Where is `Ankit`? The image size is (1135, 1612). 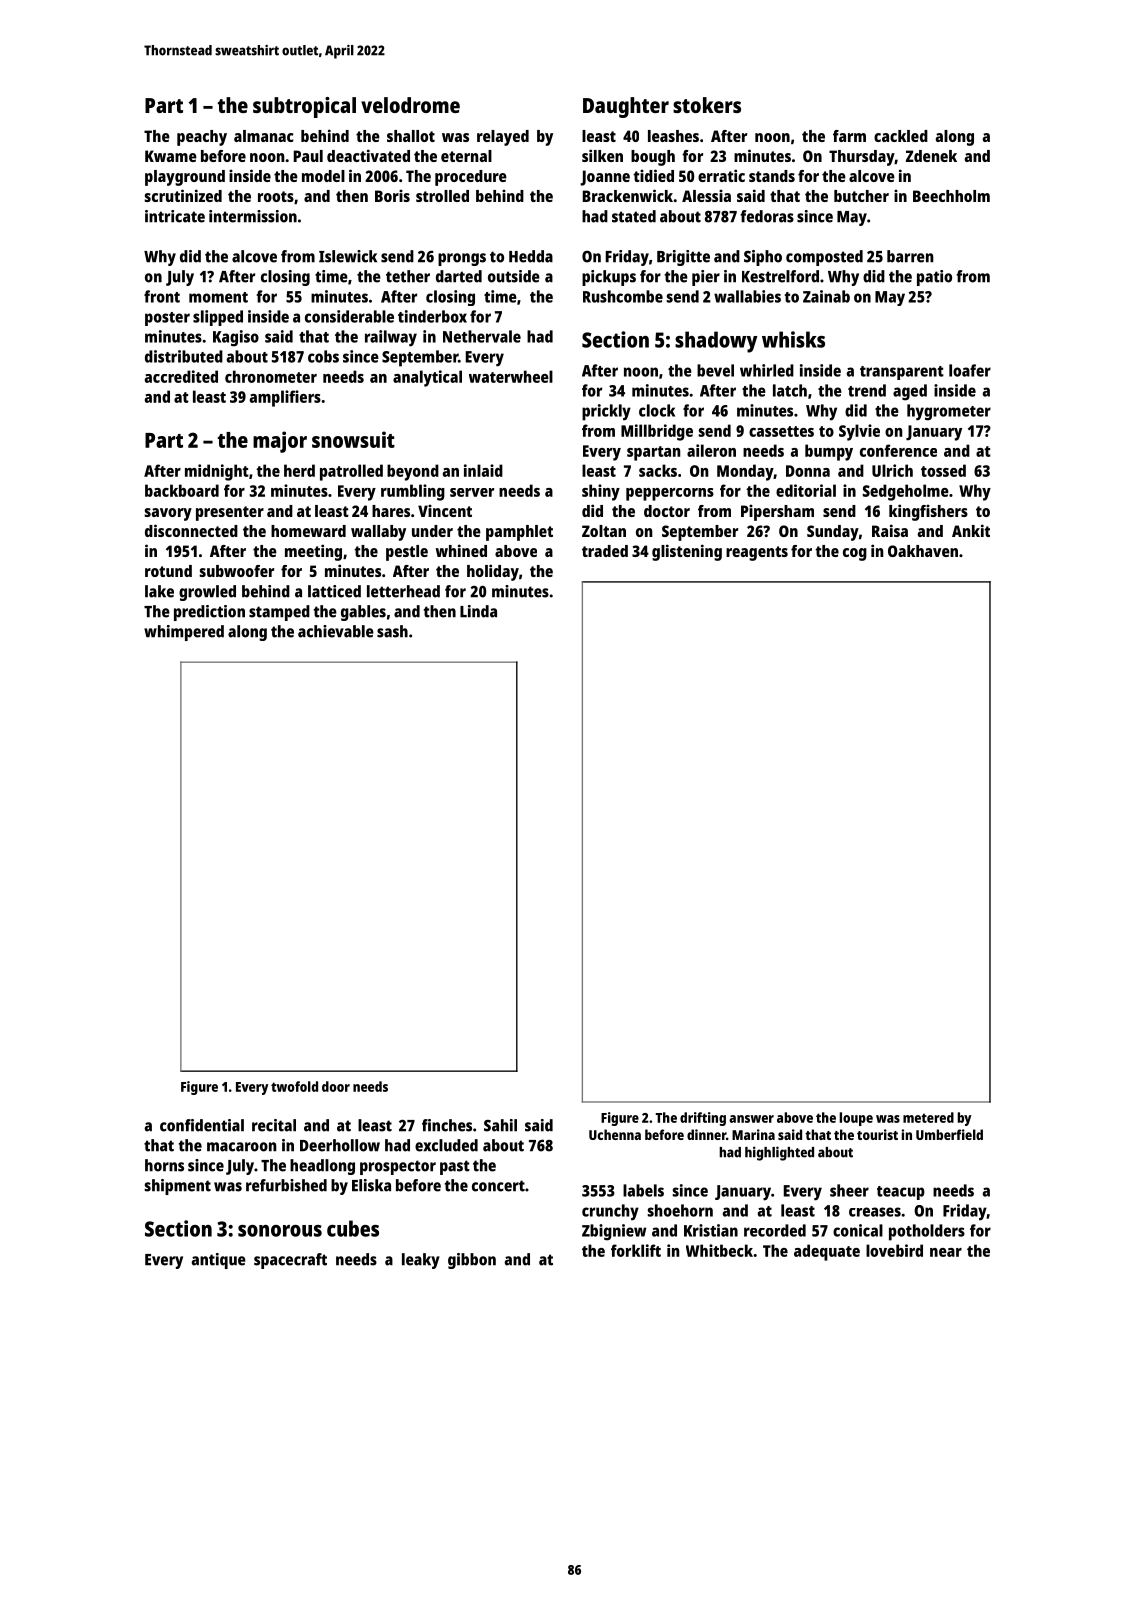 Ankit is located at coordinates (971, 530).
